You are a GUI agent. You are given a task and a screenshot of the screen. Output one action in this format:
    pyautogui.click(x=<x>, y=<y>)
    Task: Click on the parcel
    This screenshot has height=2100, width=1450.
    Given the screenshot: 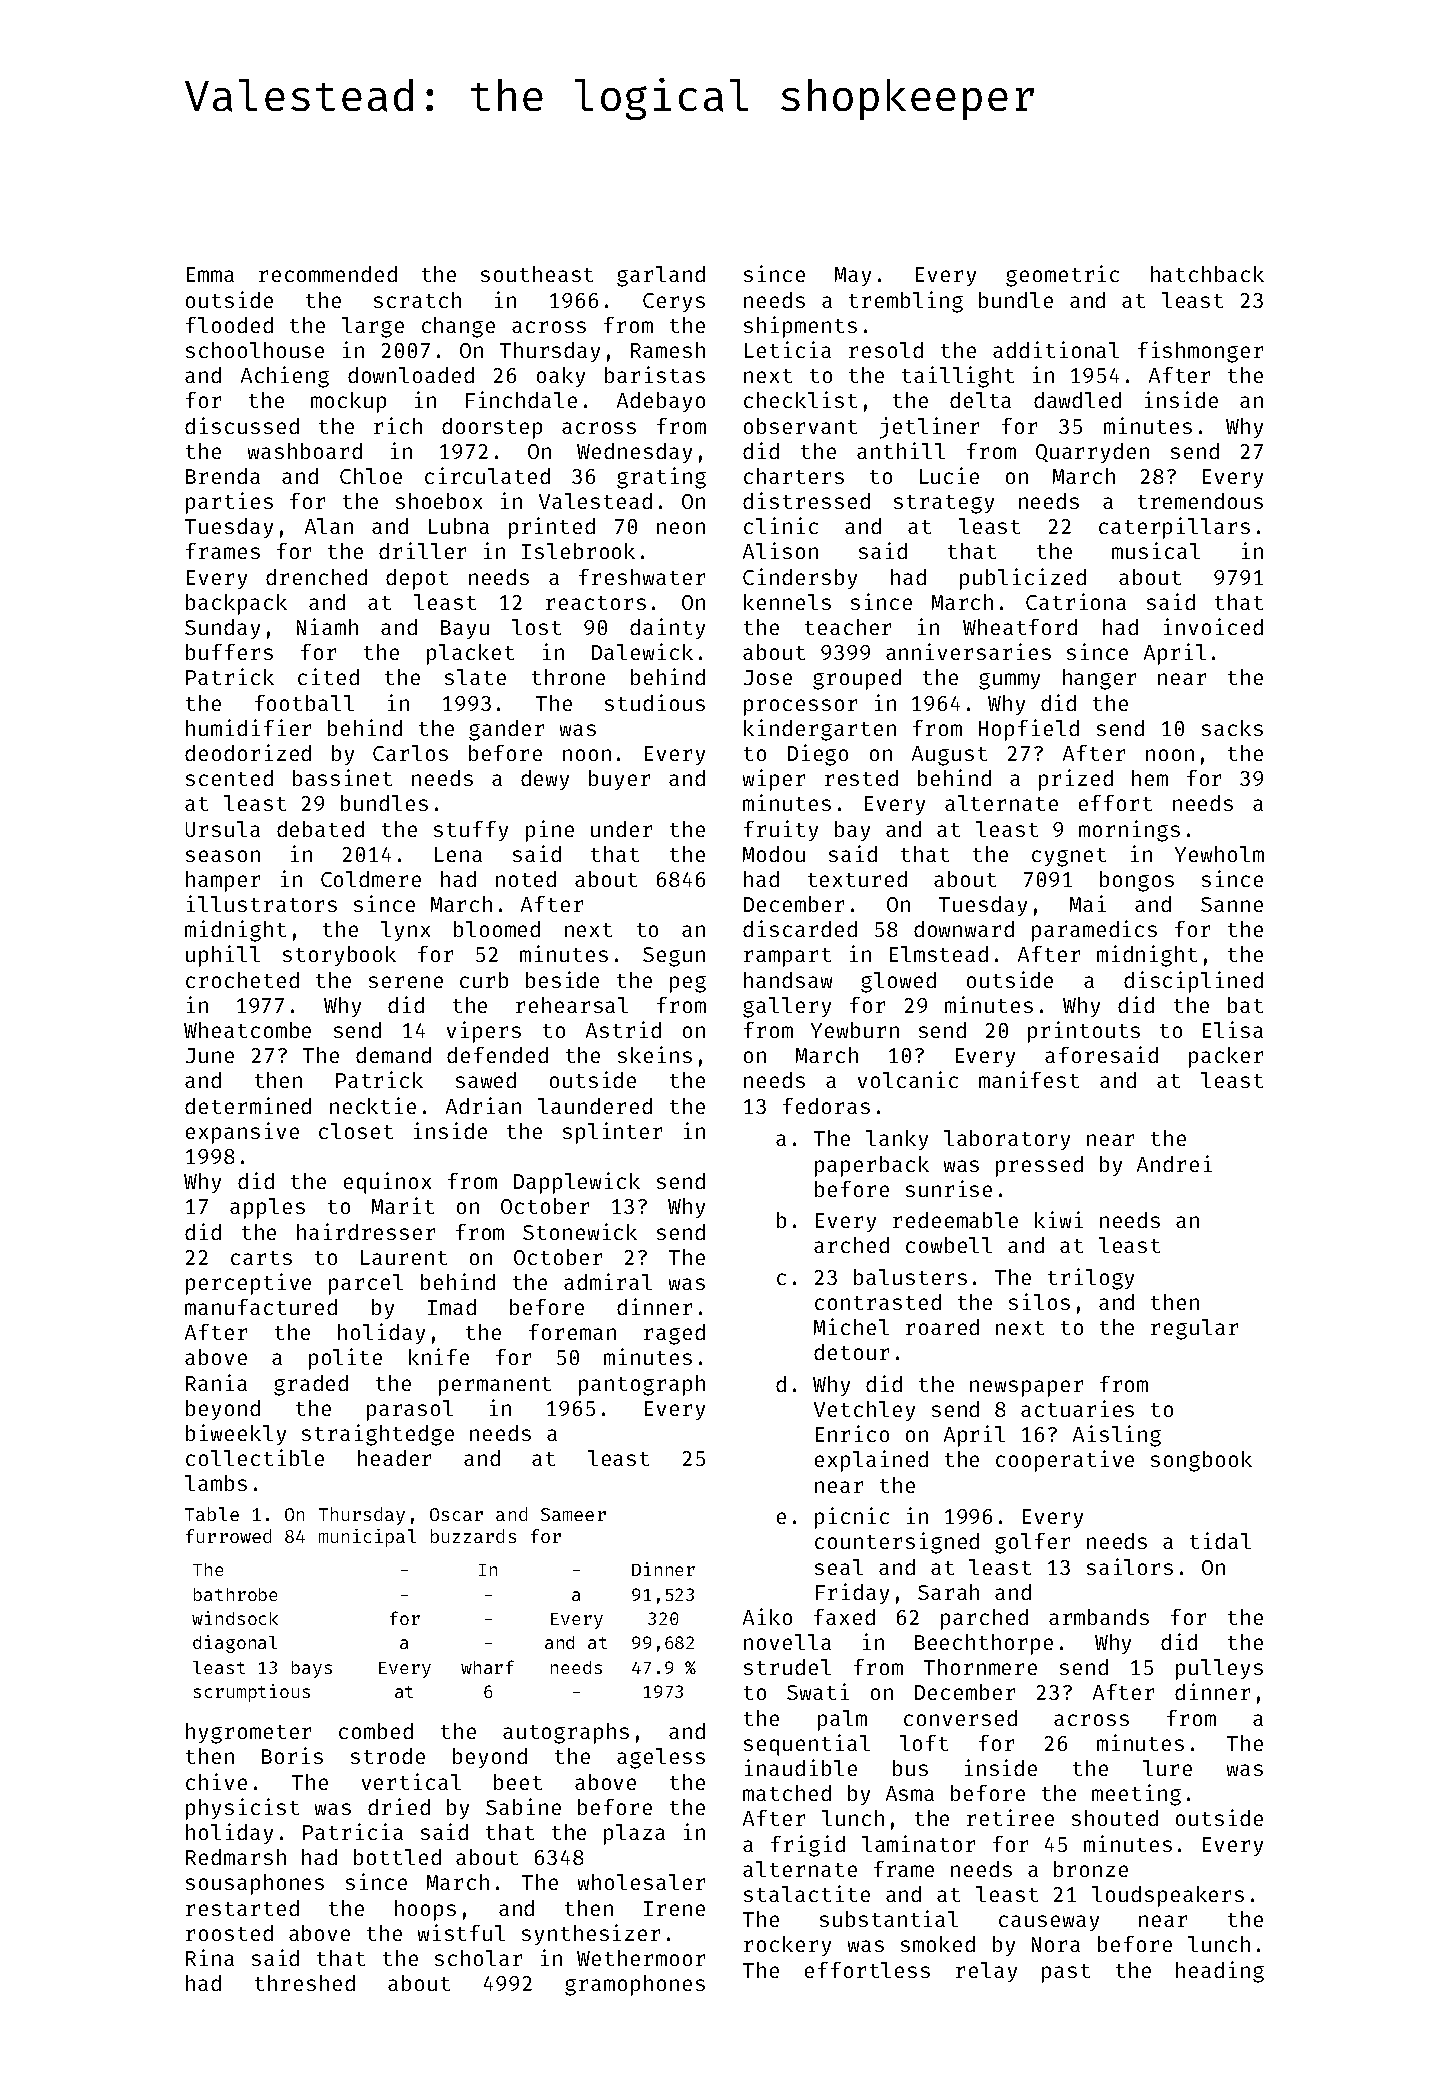 What is the action you would take?
    pyautogui.click(x=366, y=1284)
